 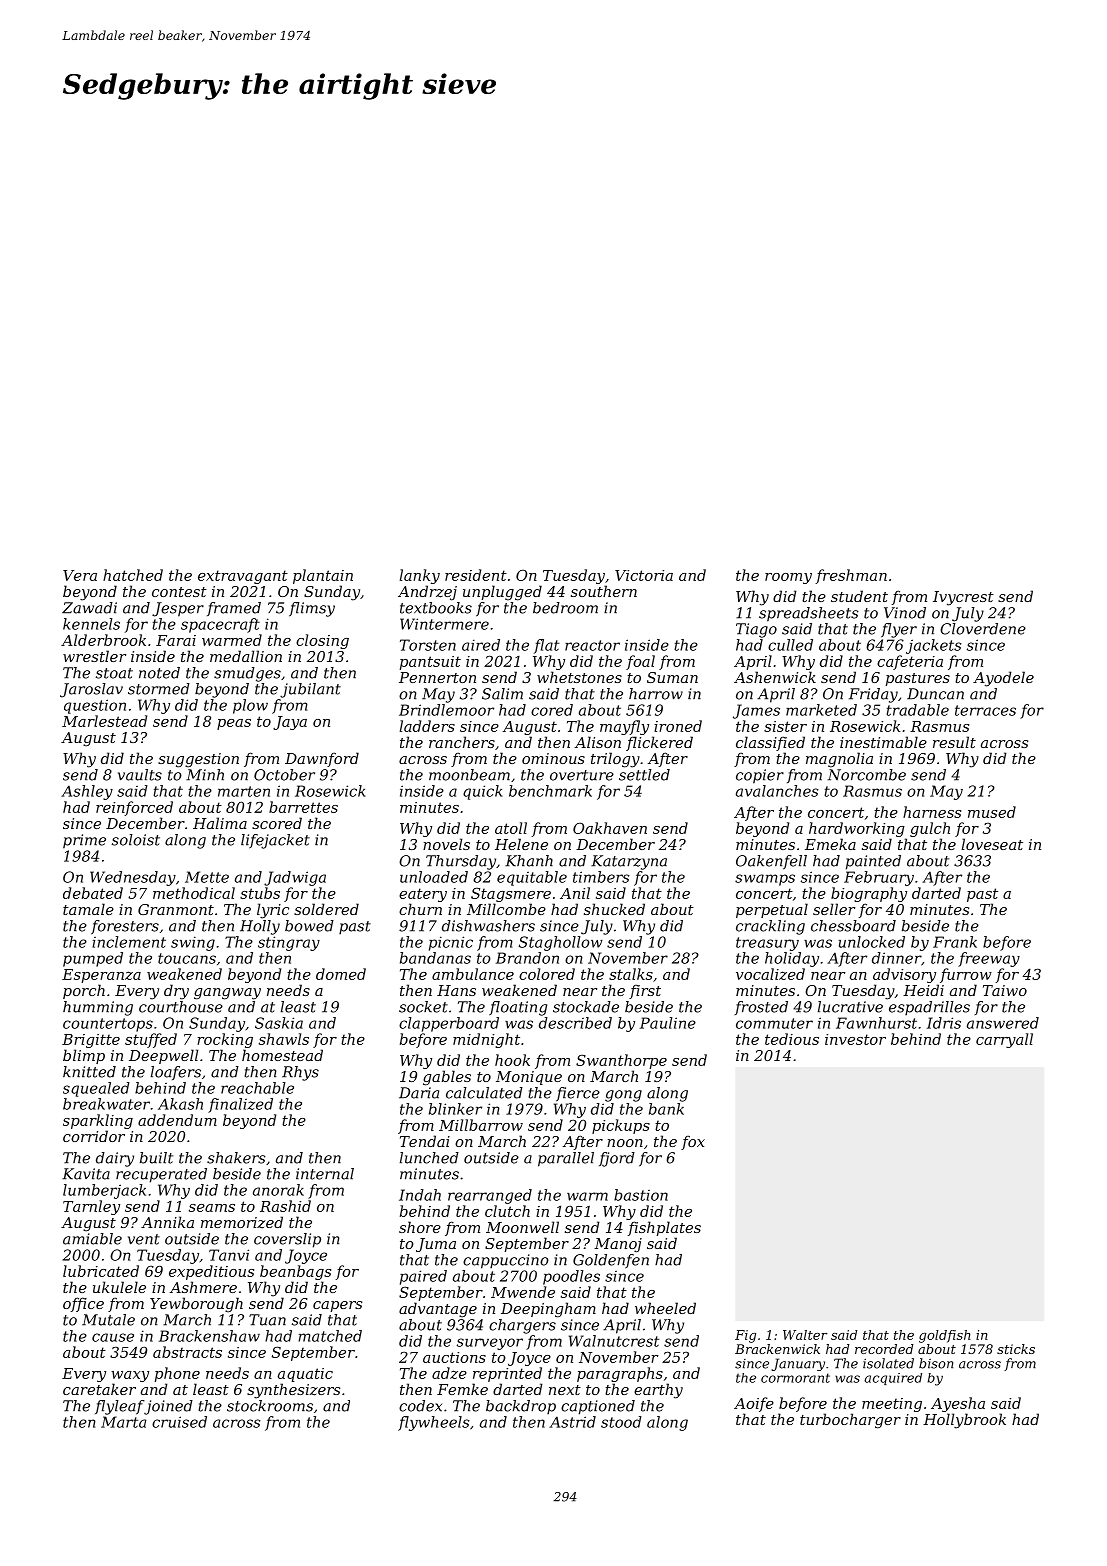 I want to click on Wintermere, so click(x=444, y=624).
